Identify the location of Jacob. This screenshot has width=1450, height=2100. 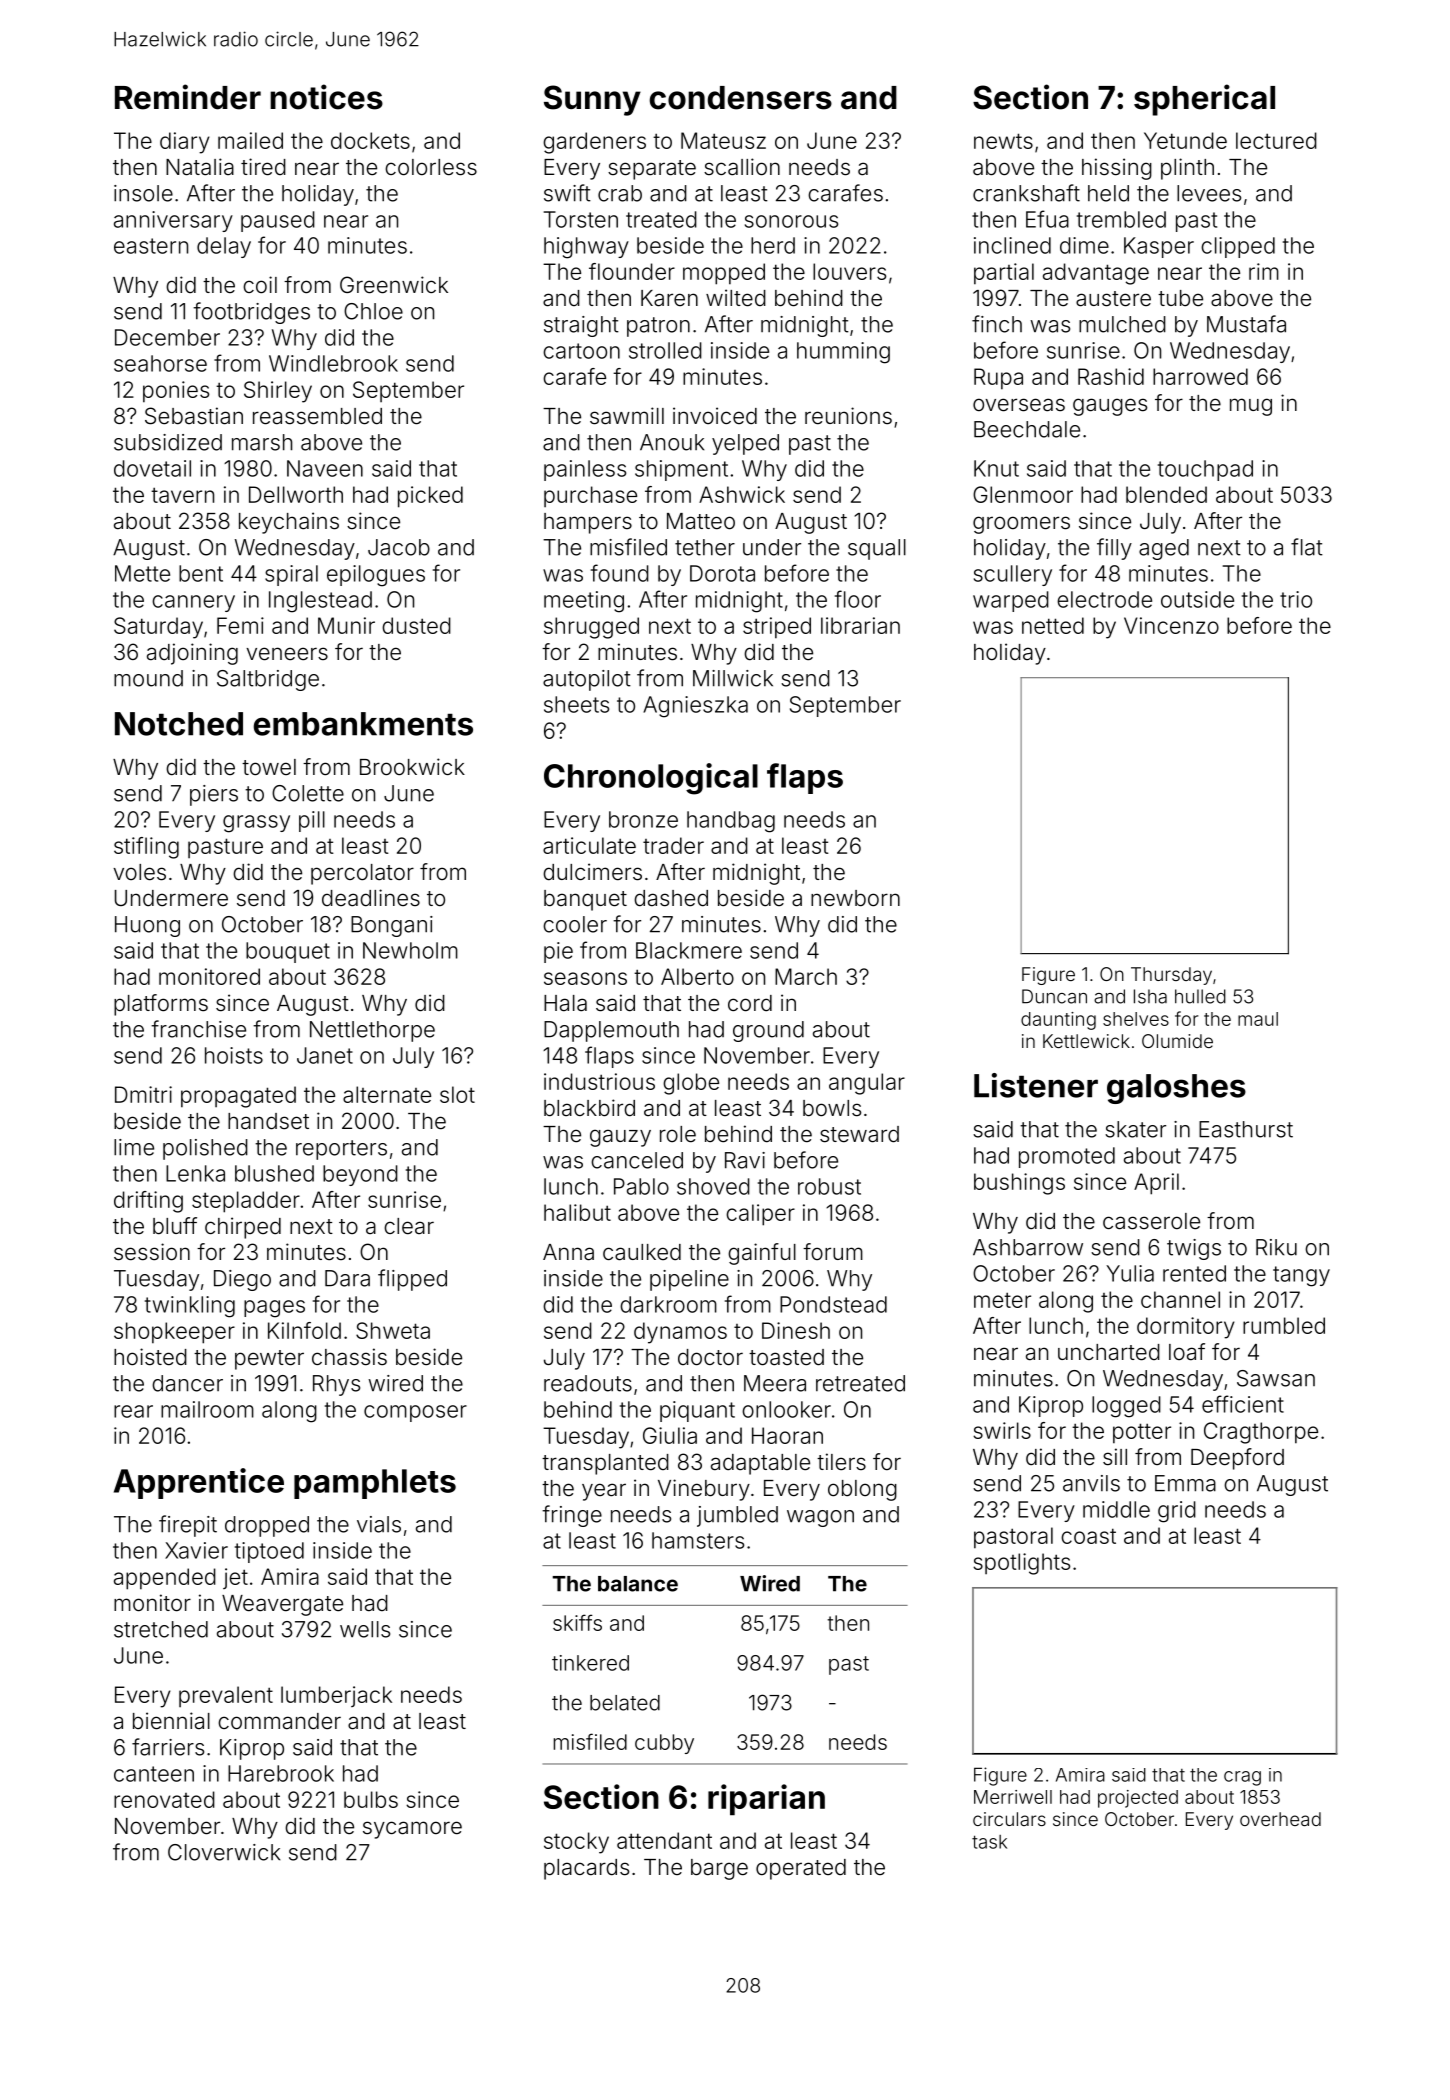
(399, 547).
